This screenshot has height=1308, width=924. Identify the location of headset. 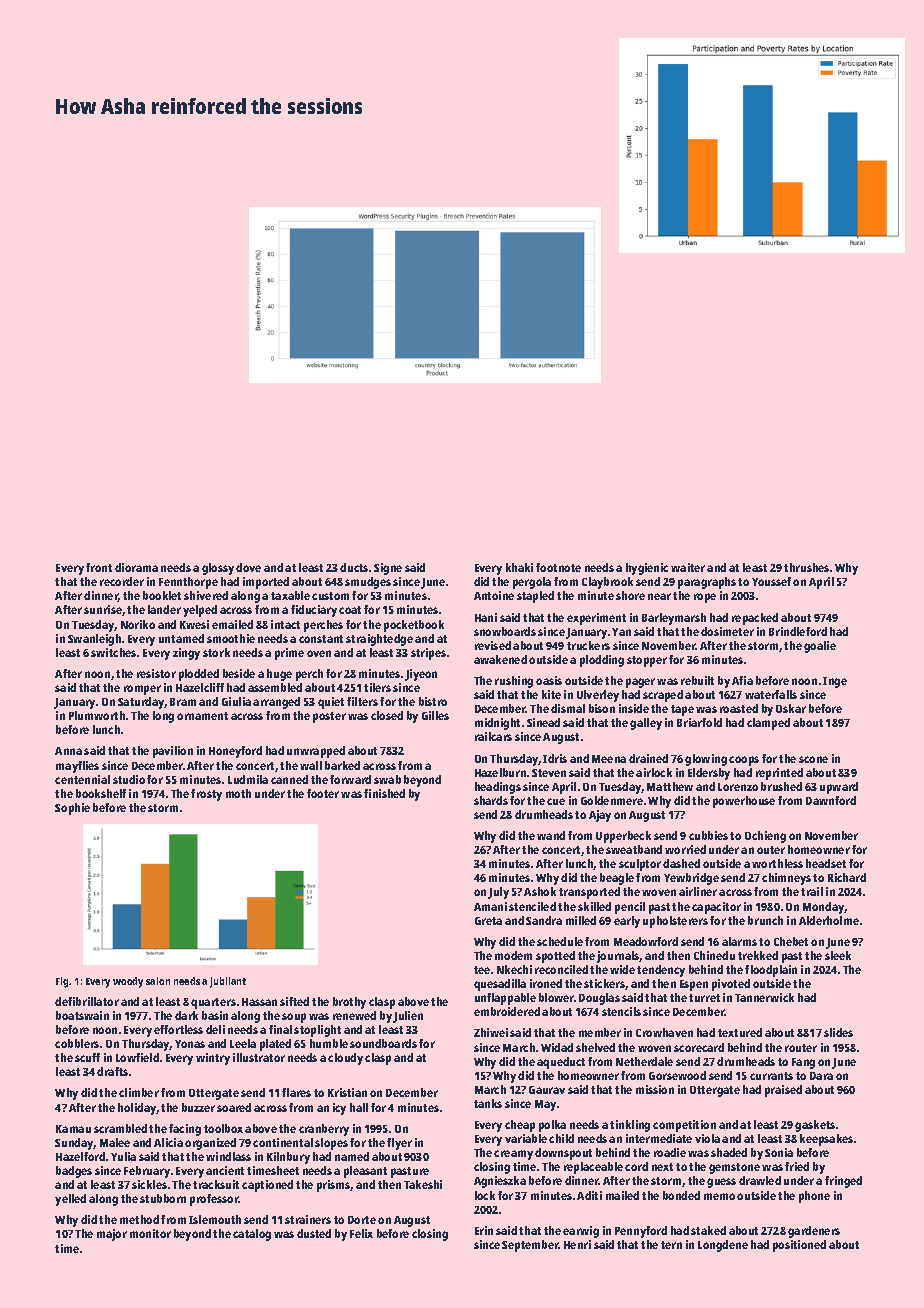
(826, 863).
